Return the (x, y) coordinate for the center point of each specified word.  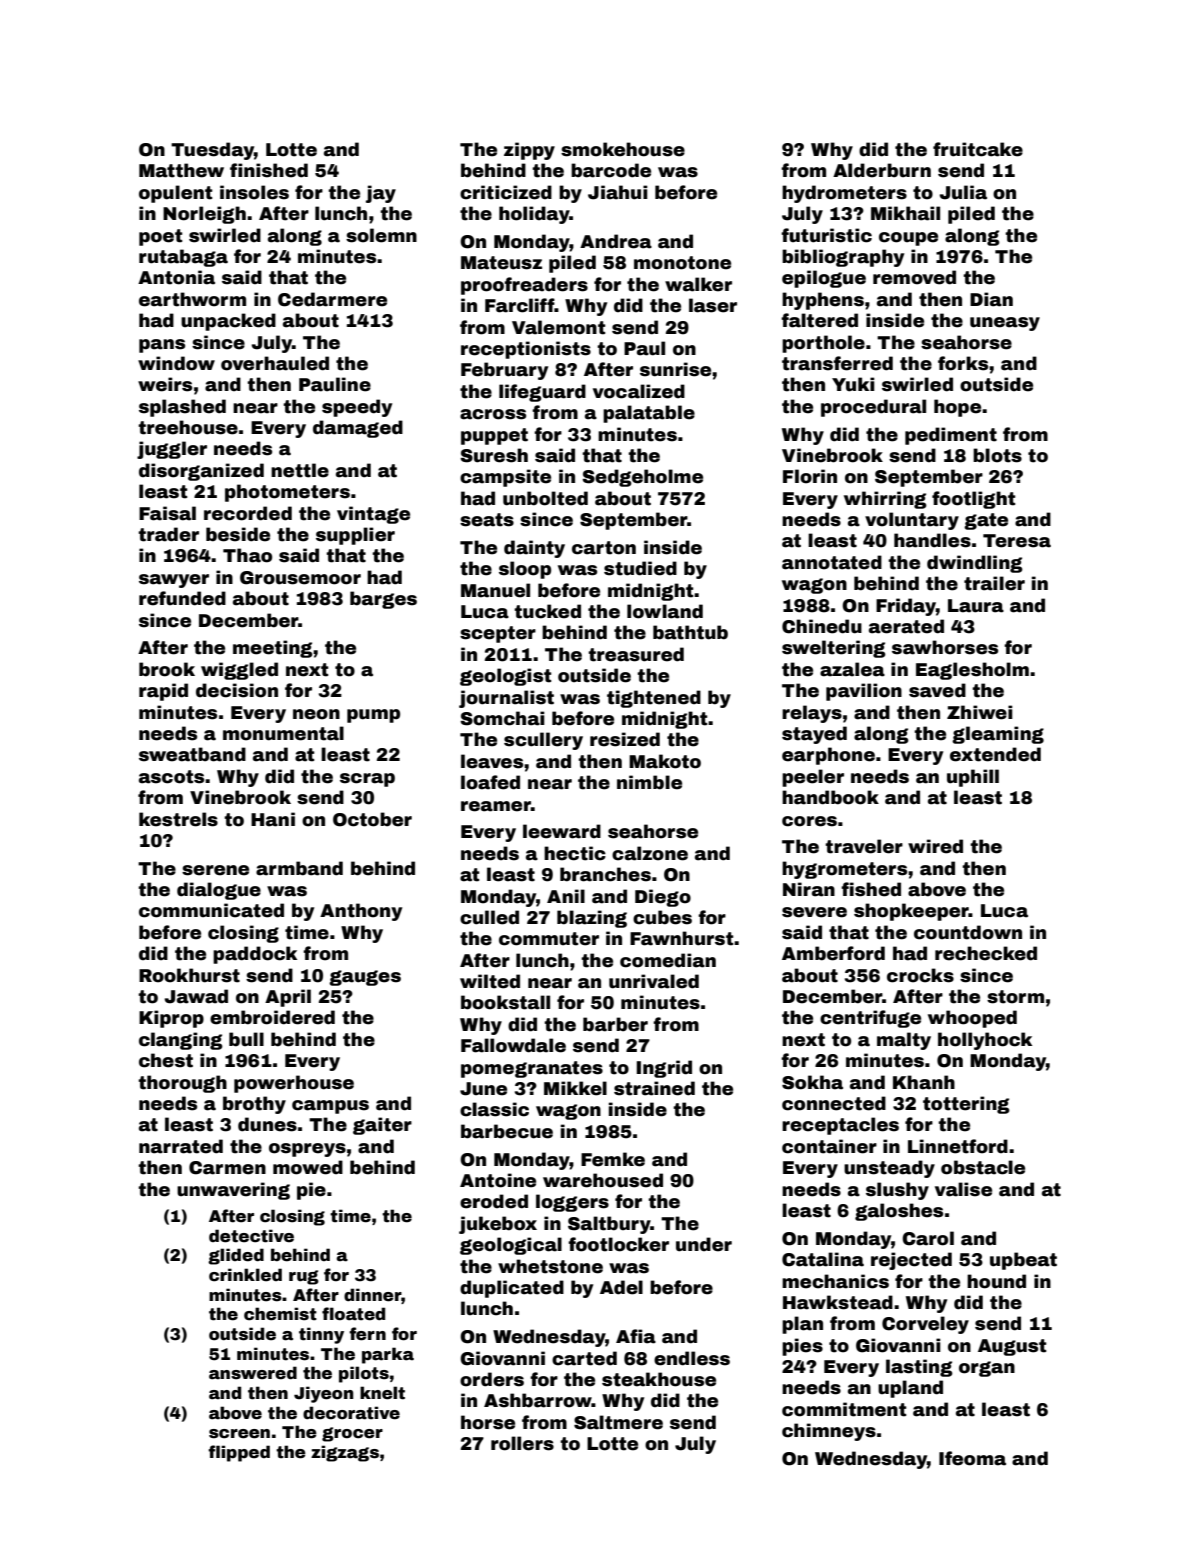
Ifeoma (972, 1458)
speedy (357, 408)
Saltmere (618, 1422)
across (493, 414)
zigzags (345, 1453)
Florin (810, 476)
